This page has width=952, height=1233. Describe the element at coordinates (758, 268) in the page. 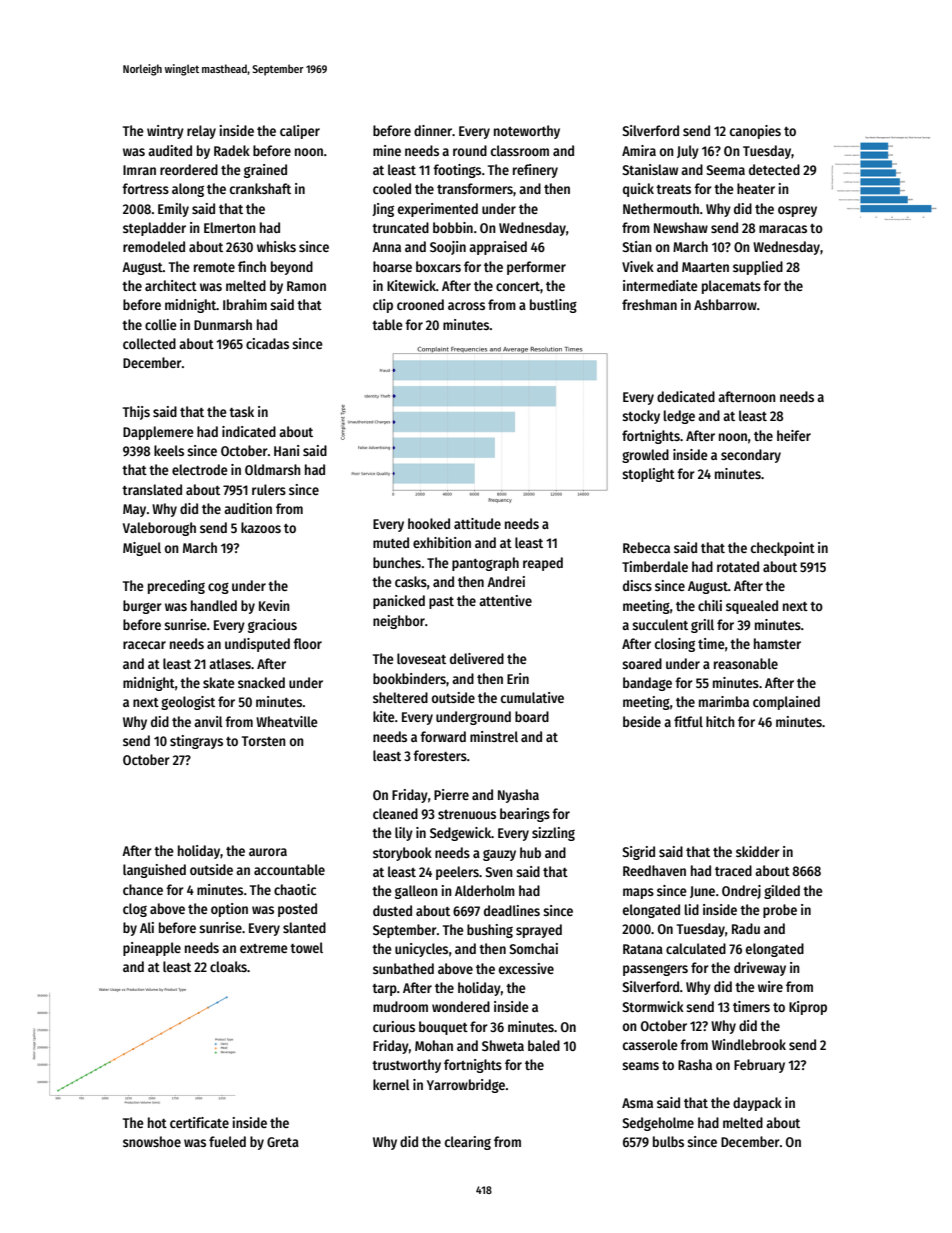

I see `supplied` at that location.
